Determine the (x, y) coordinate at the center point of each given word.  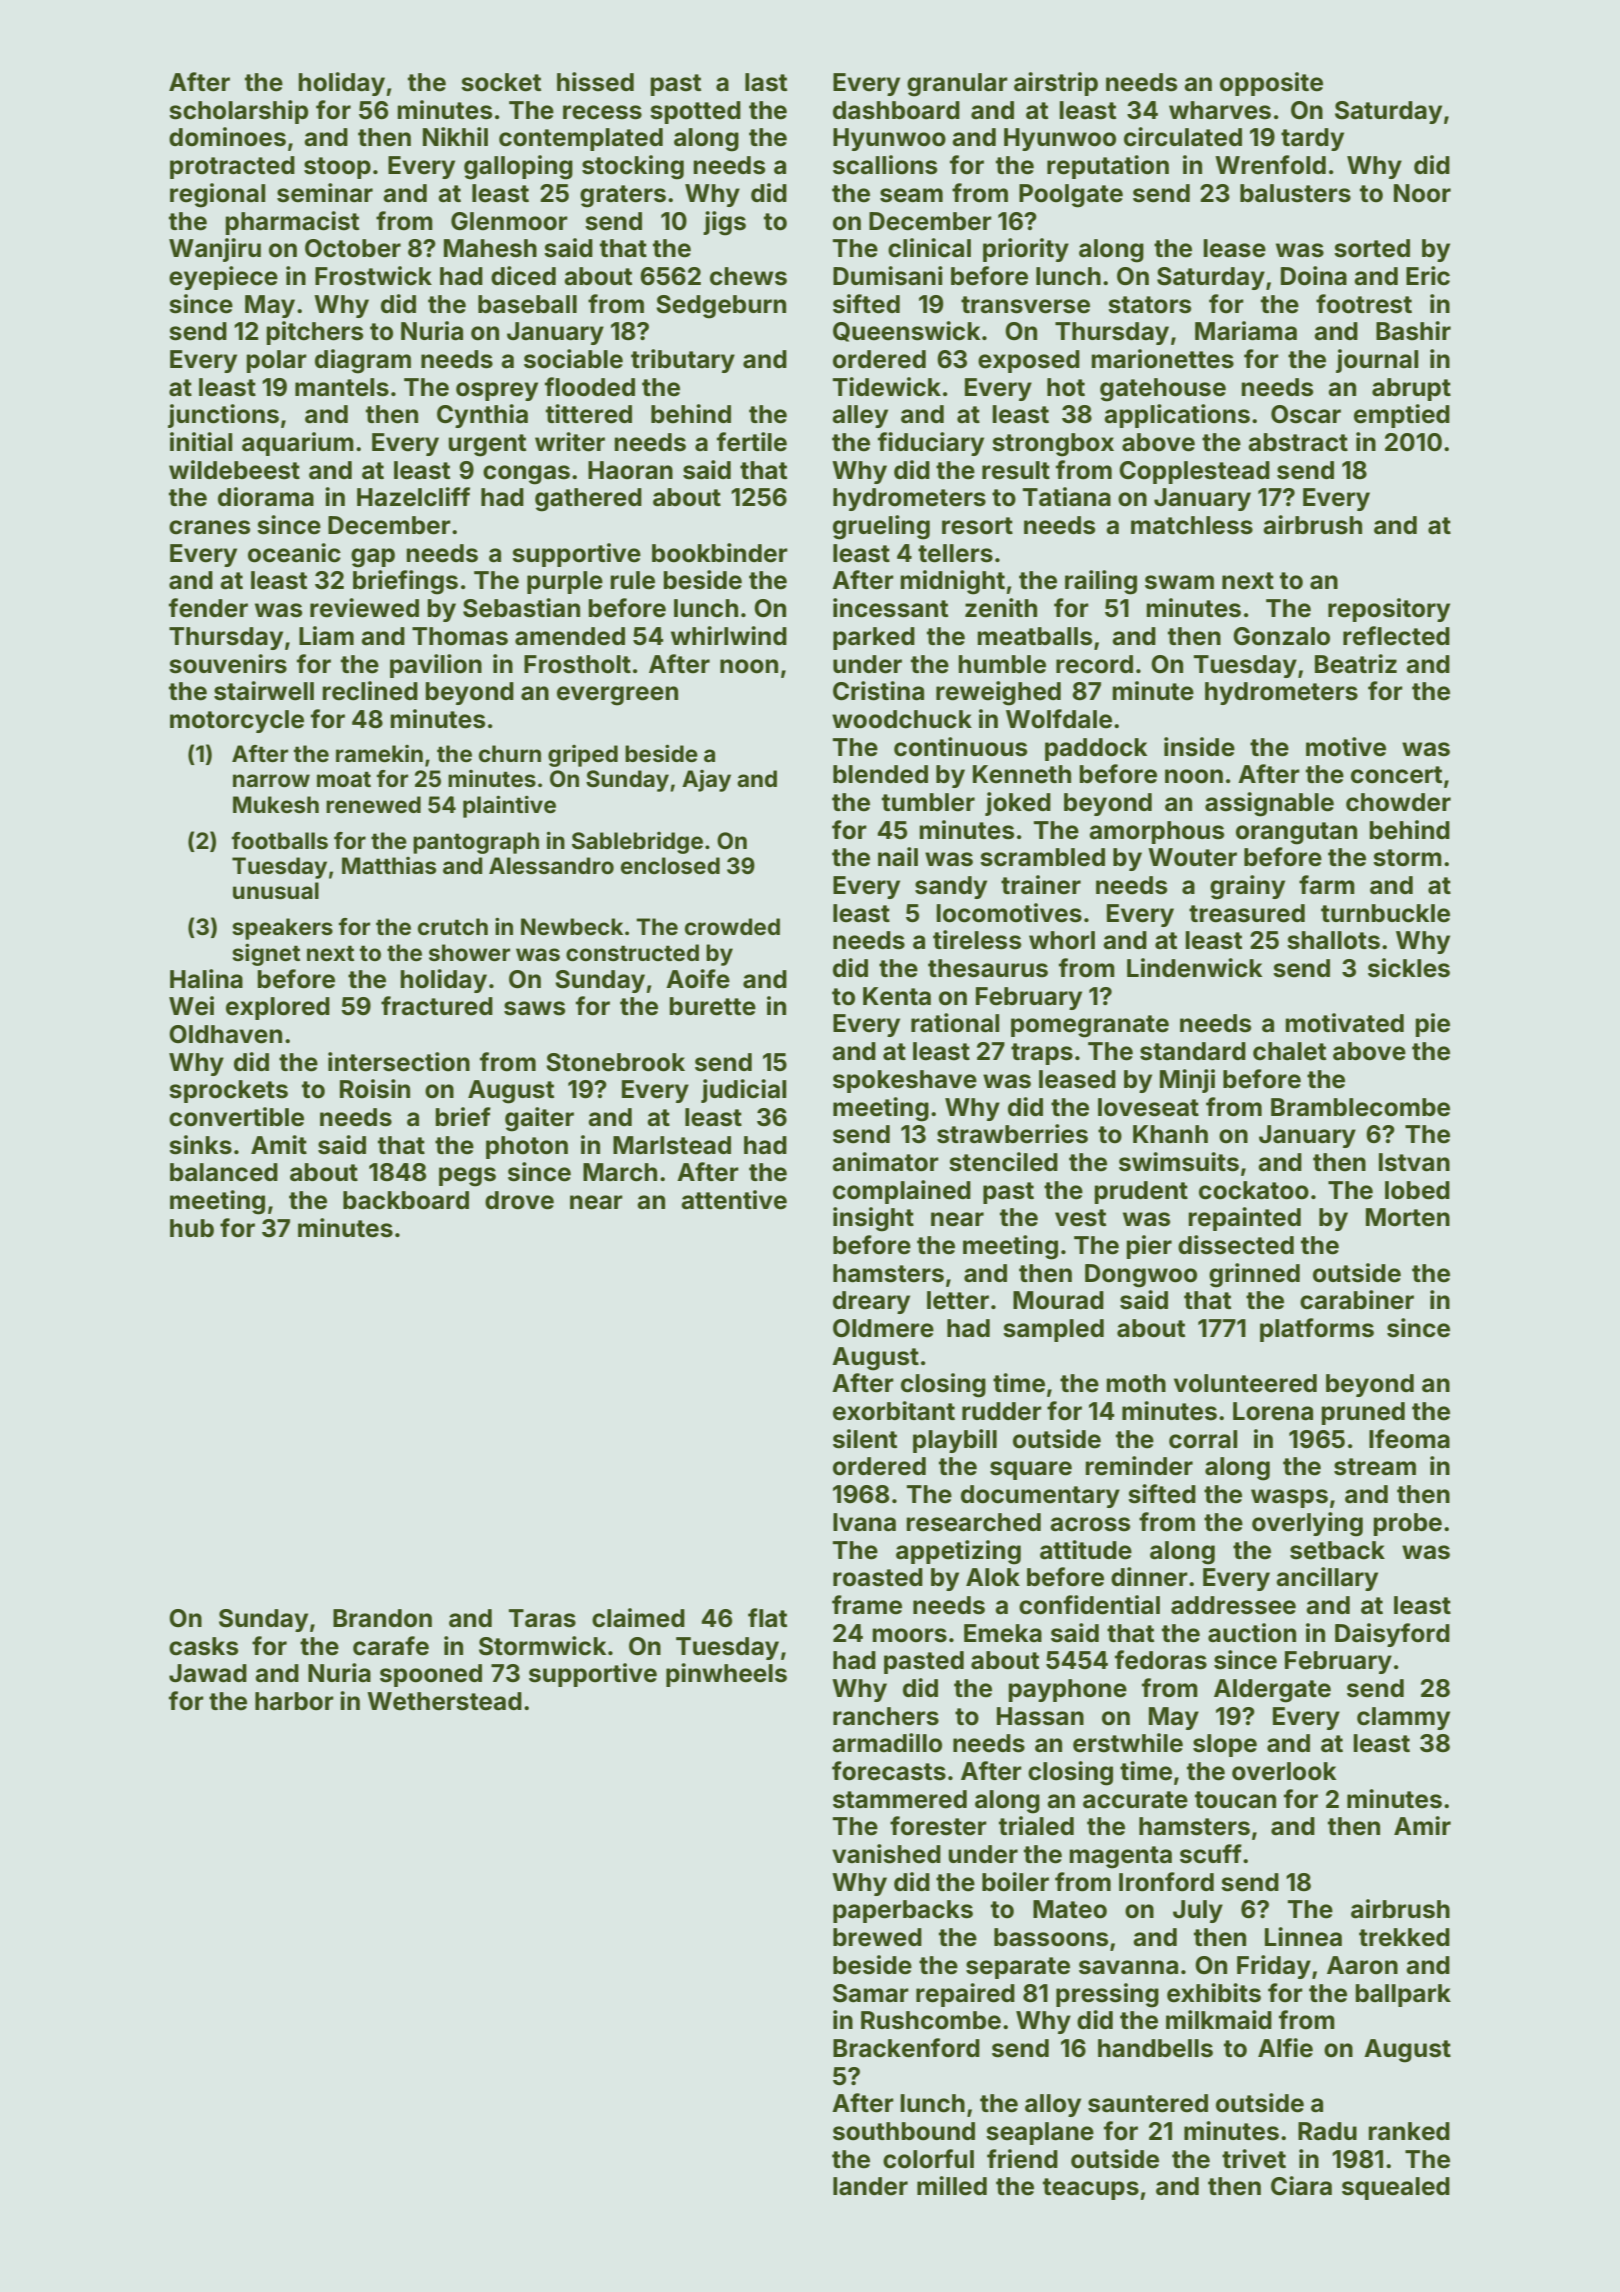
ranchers (886, 1716)
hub (192, 1228)
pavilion (436, 666)
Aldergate (1272, 1691)
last (766, 82)
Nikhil (455, 136)
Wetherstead (444, 1701)
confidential (1089, 1605)
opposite (1271, 84)
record (1094, 664)
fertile (752, 442)
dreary (871, 1302)
